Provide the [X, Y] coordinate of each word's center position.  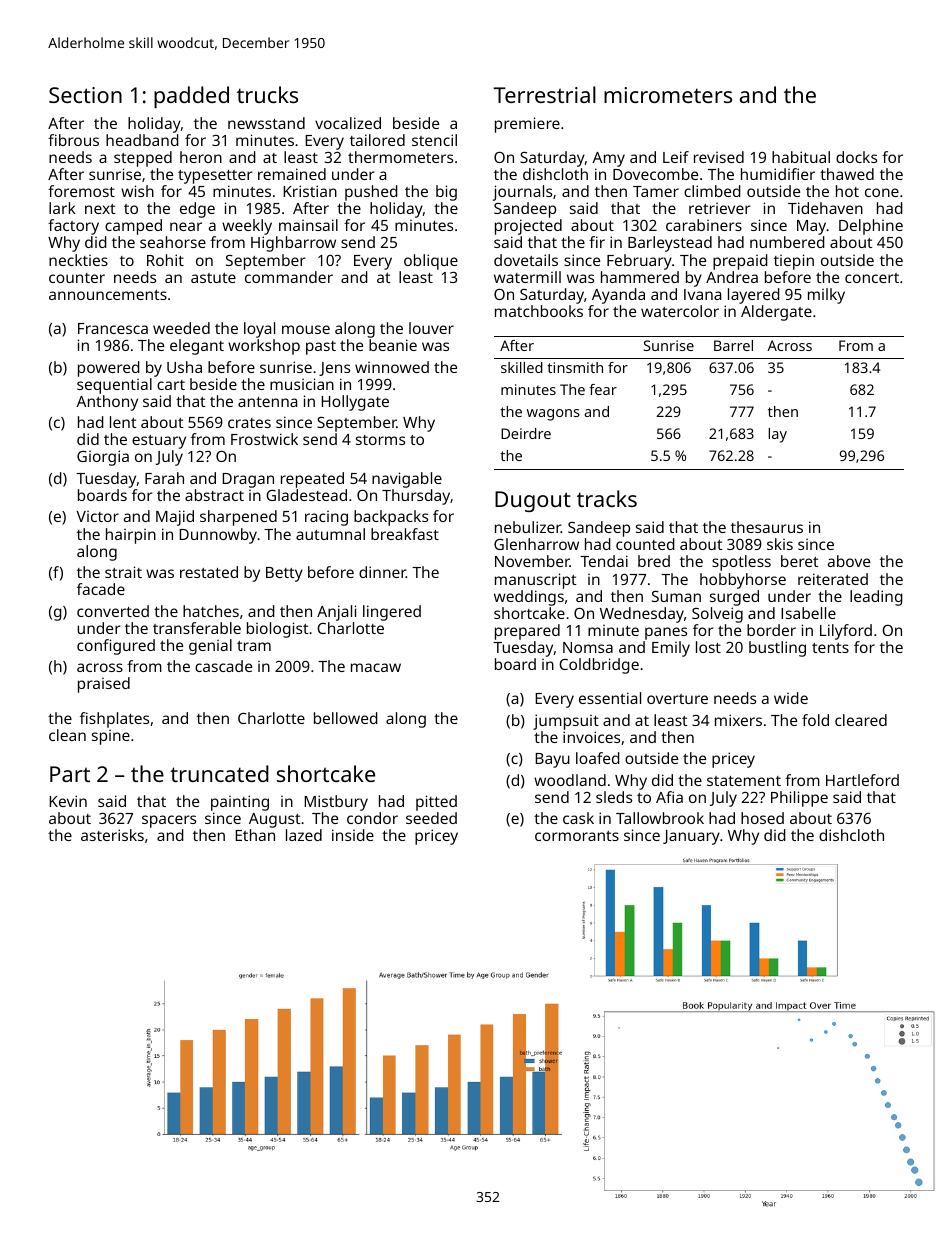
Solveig [717, 615]
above [849, 561]
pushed [371, 193]
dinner [382, 572]
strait [123, 572]
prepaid [740, 262]
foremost [81, 191]
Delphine [871, 227]
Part [70, 774]
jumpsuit [566, 722]
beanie [393, 345]
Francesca [113, 328]
